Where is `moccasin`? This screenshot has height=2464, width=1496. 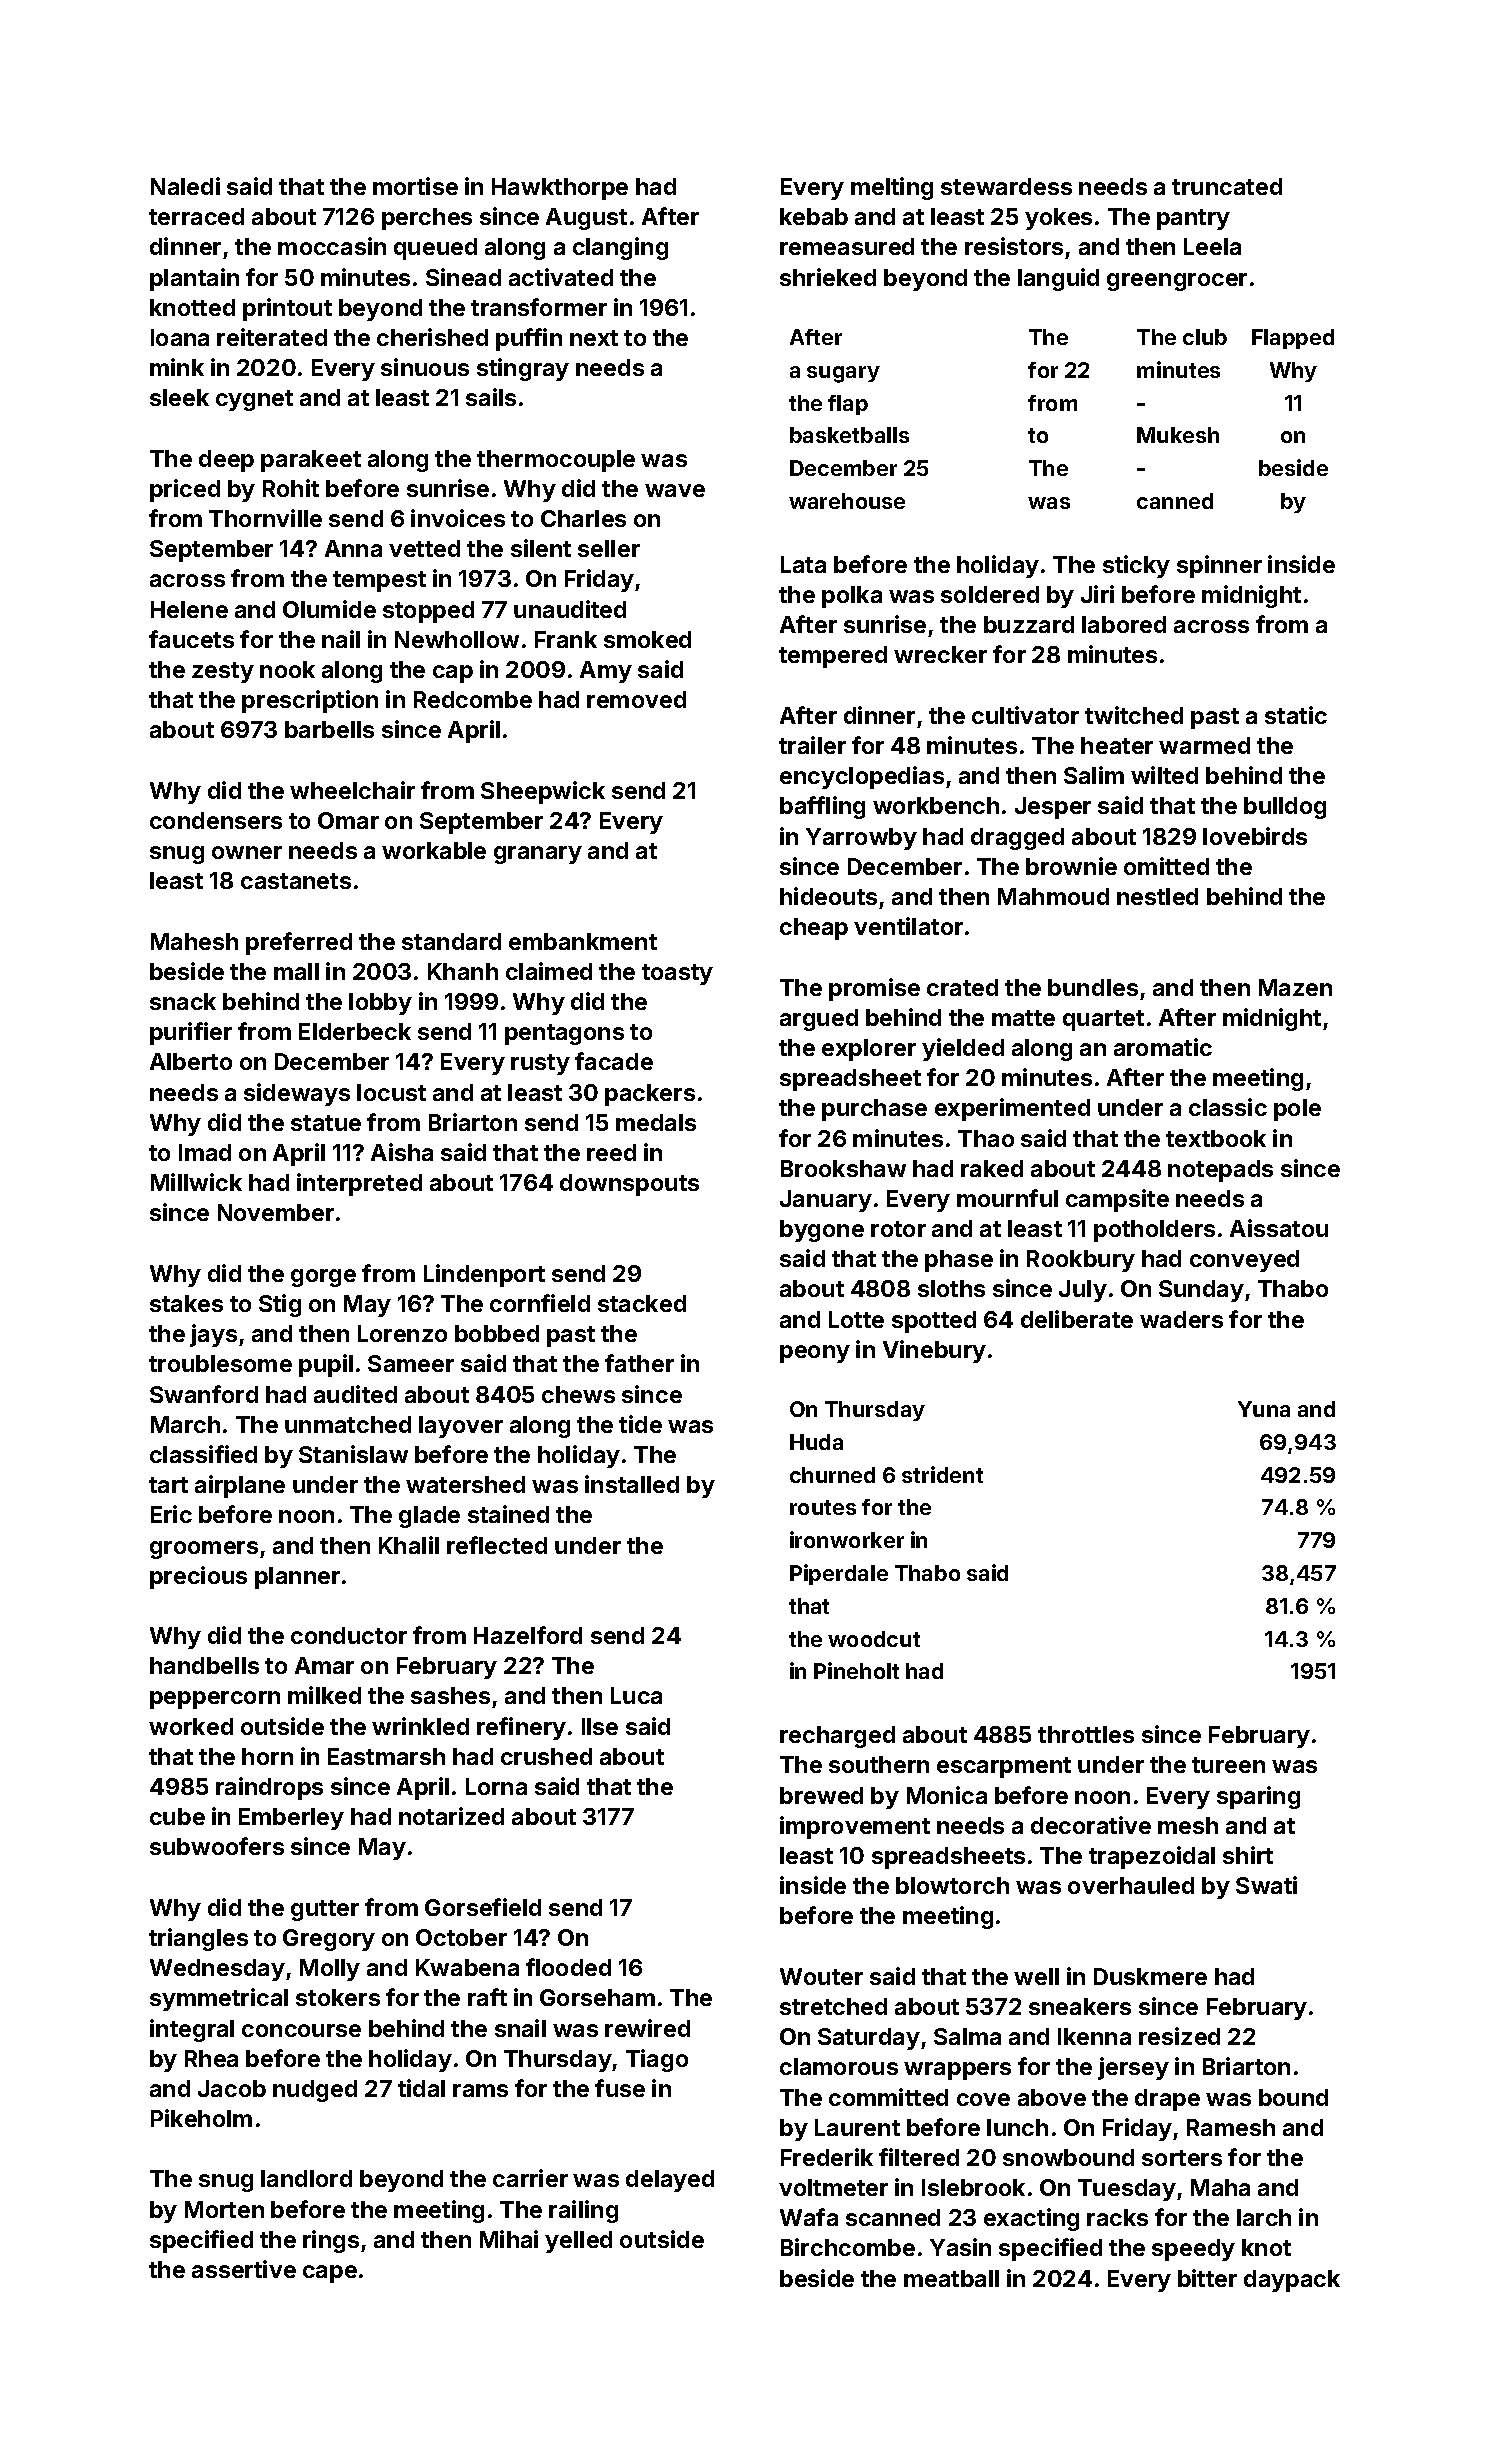 moccasin is located at coordinates (332, 246).
